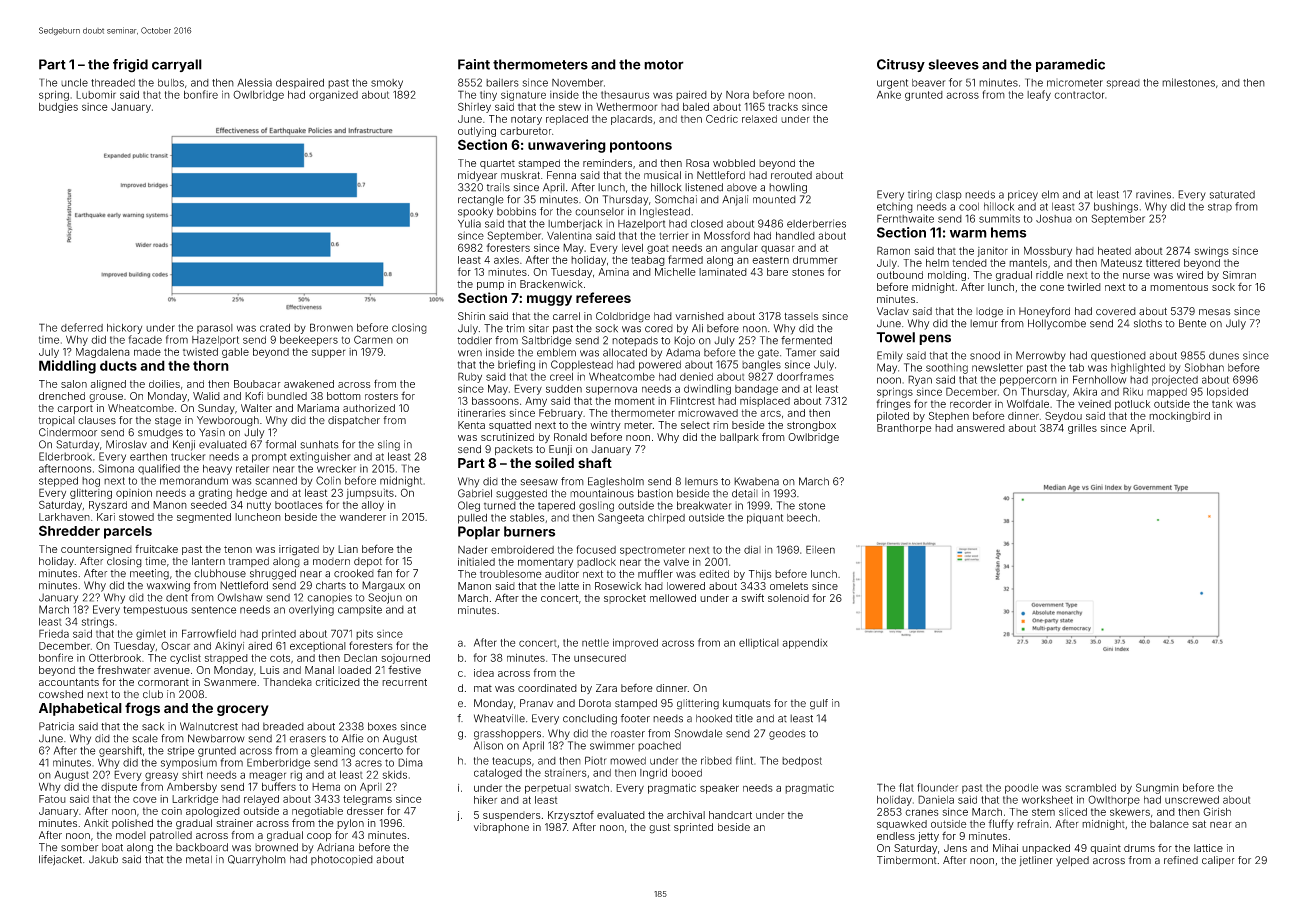 The image size is (1308, 924). What do you see at coordinates (566, 316) in the screenshot?
I see `carrel` at bounding box center [566, 316].
